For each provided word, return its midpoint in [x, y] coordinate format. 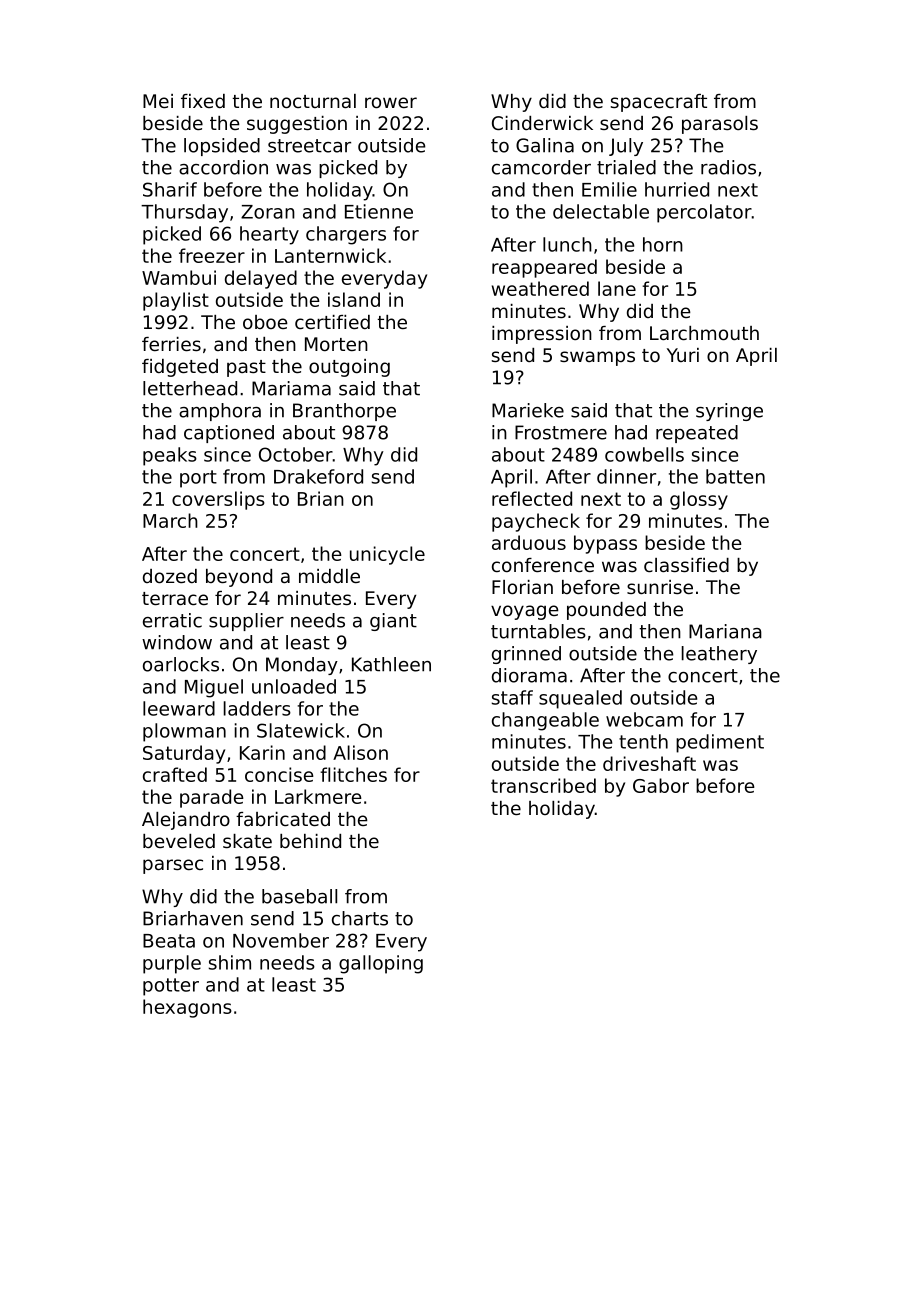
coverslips [218, 500]
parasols [720, 125]
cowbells [644, 454]
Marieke [528, 410]
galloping [381, 964]
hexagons [187, 1008]
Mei [158, 101]
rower [391, 102]
